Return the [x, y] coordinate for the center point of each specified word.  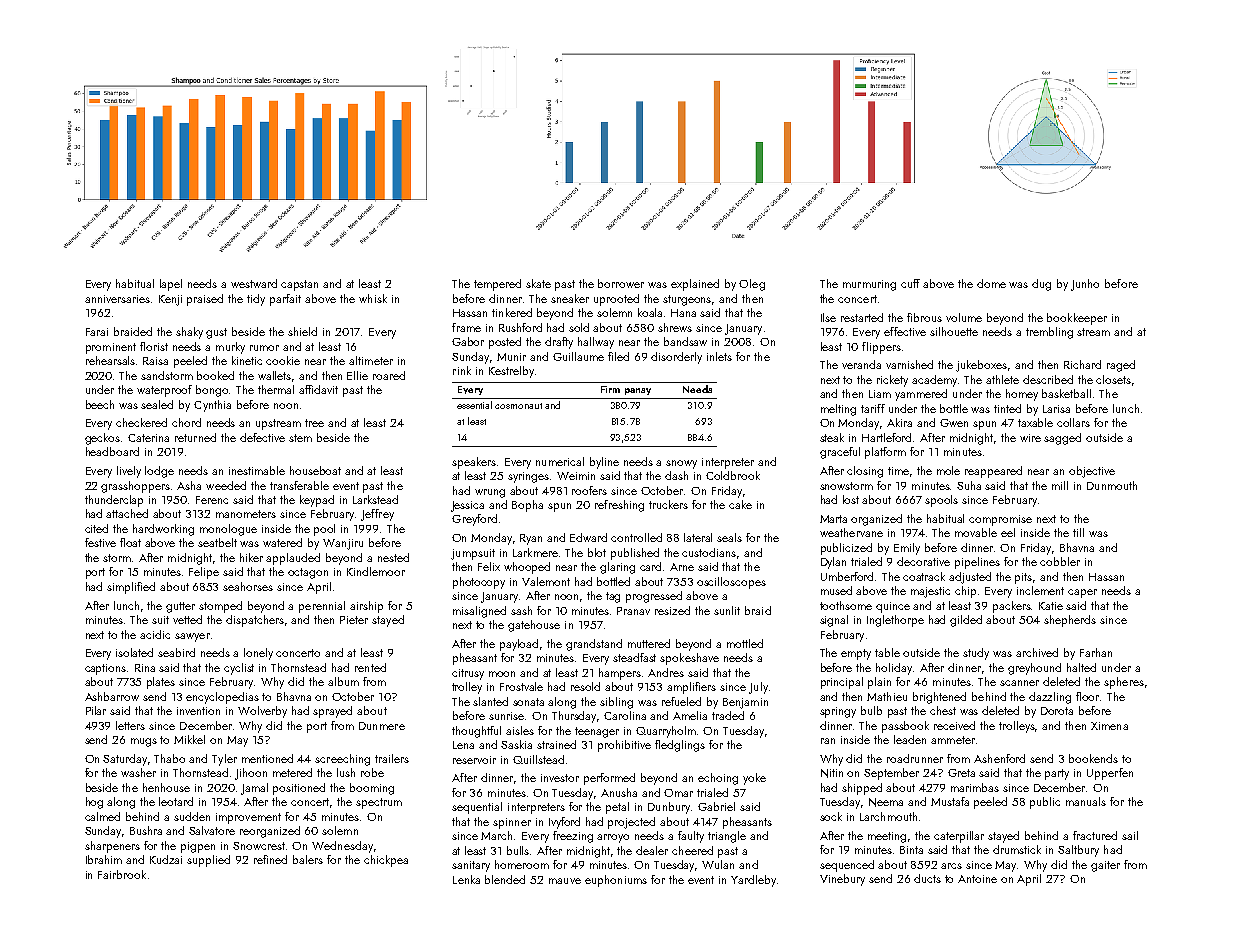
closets [1113, 379]
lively [129, 472]
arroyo [613, 838]
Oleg [752, 285]
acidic [155, 634]
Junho [1085, 285]
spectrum [379, 803]
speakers [474, 463]
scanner [1019, 683]
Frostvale [521, 686]
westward [254, 283]
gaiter [1105, 866]
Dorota [1057, 711]
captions [105, 669]
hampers [620, 674]
